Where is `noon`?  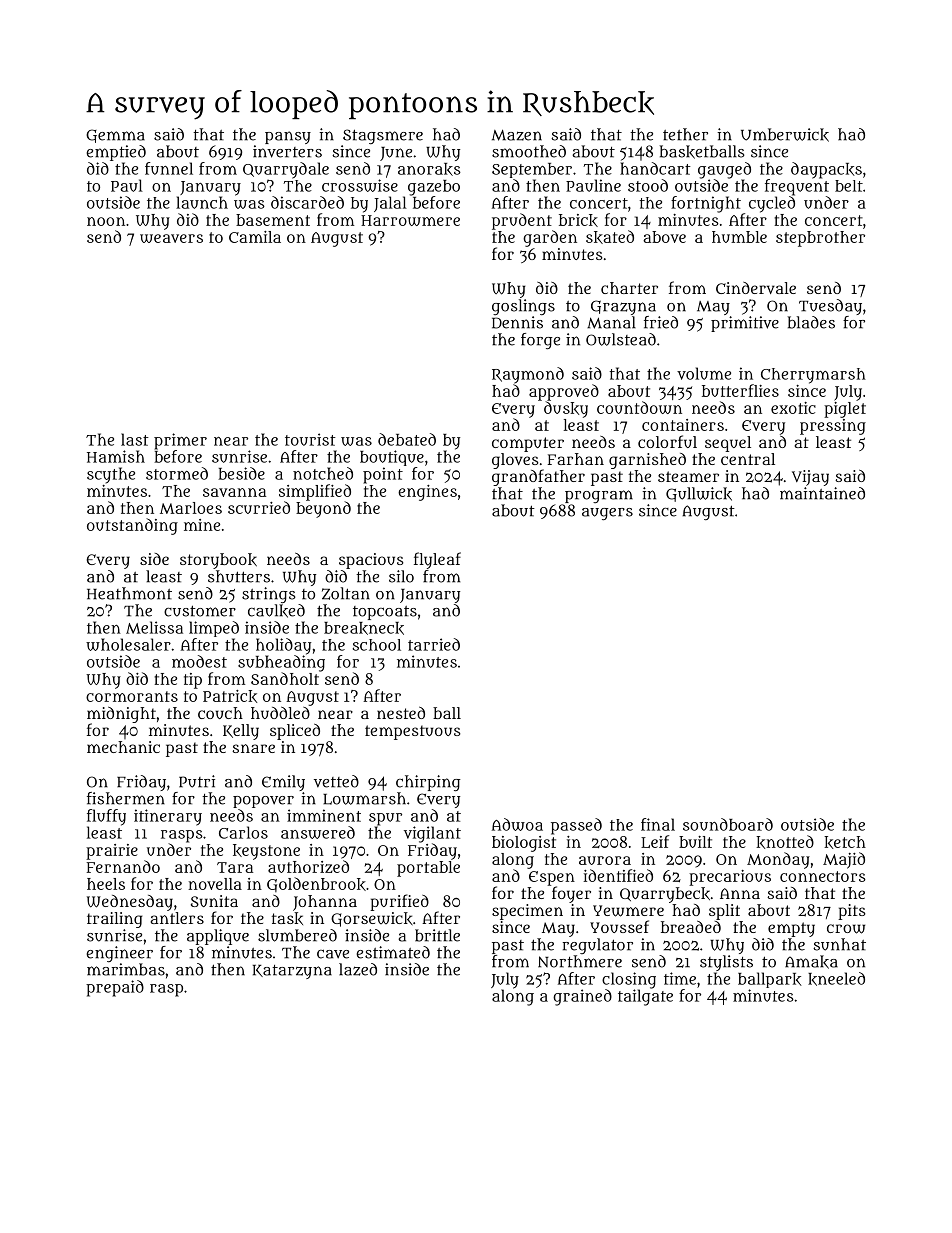 noon is located at coordinates (106, 221).
